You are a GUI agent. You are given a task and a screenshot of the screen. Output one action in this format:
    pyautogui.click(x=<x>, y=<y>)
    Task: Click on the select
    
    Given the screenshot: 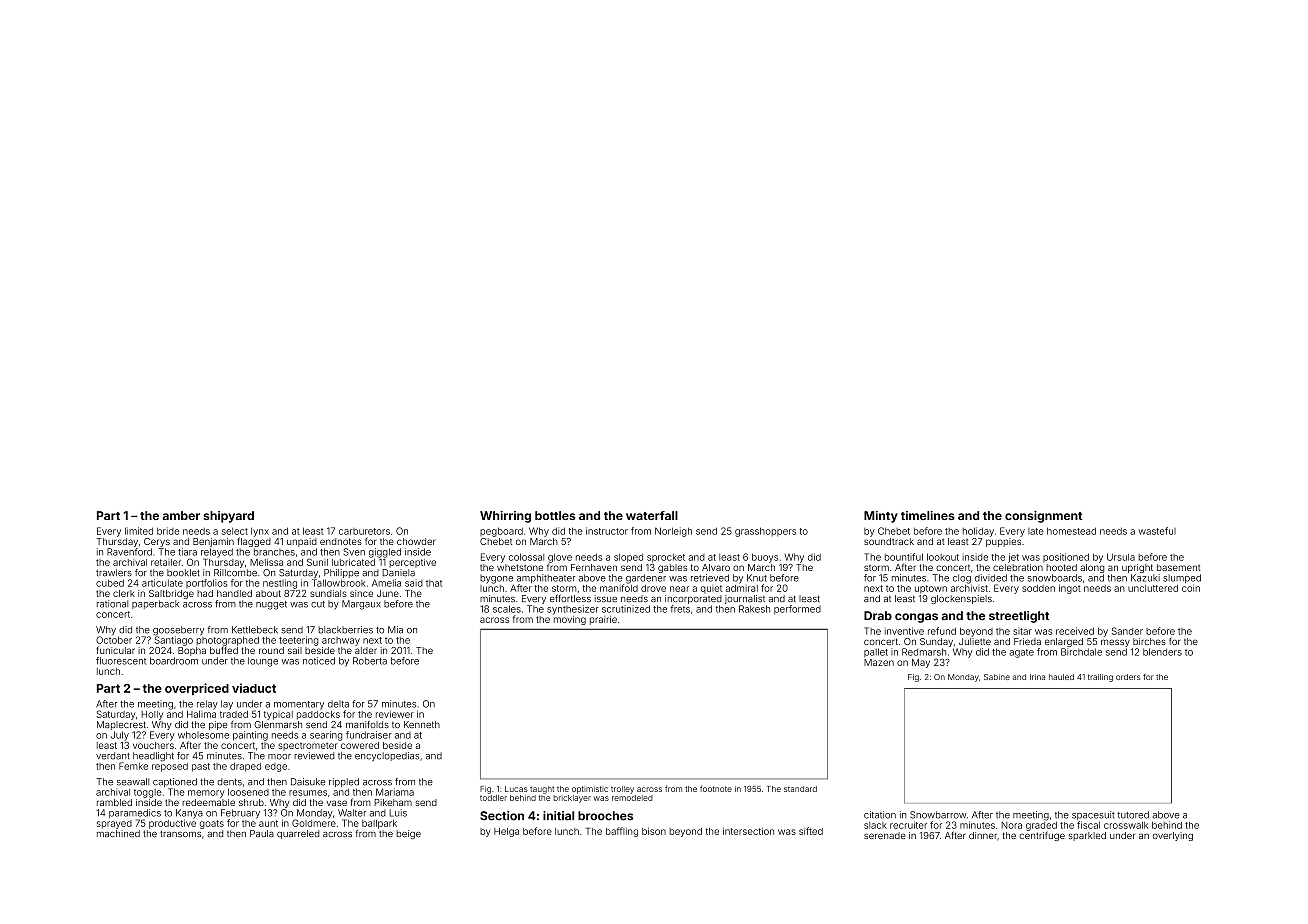 What is the action you would take?
    pyautogui.click(x=235, y=531)
